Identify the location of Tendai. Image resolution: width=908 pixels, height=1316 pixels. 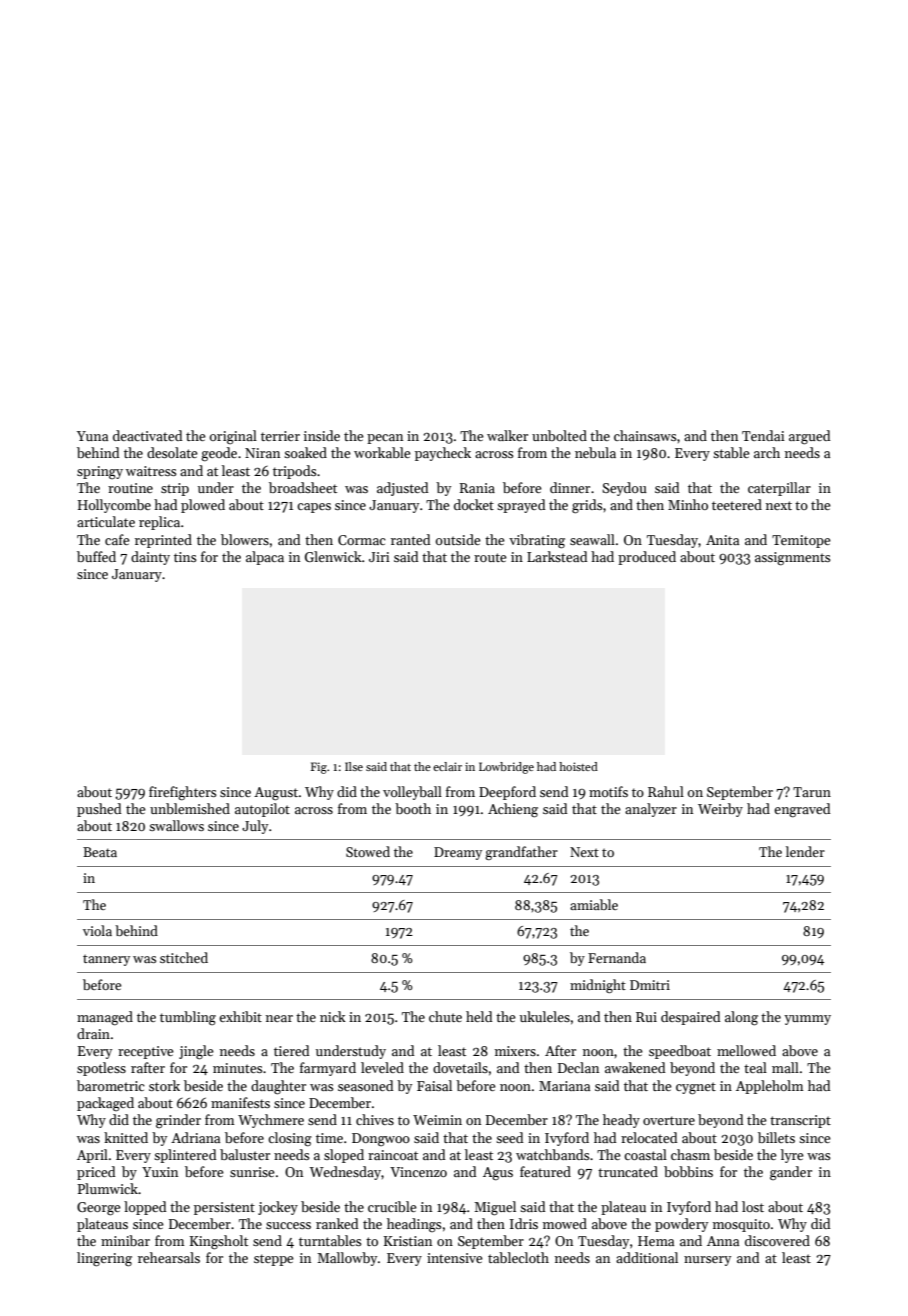
(763, 435).
